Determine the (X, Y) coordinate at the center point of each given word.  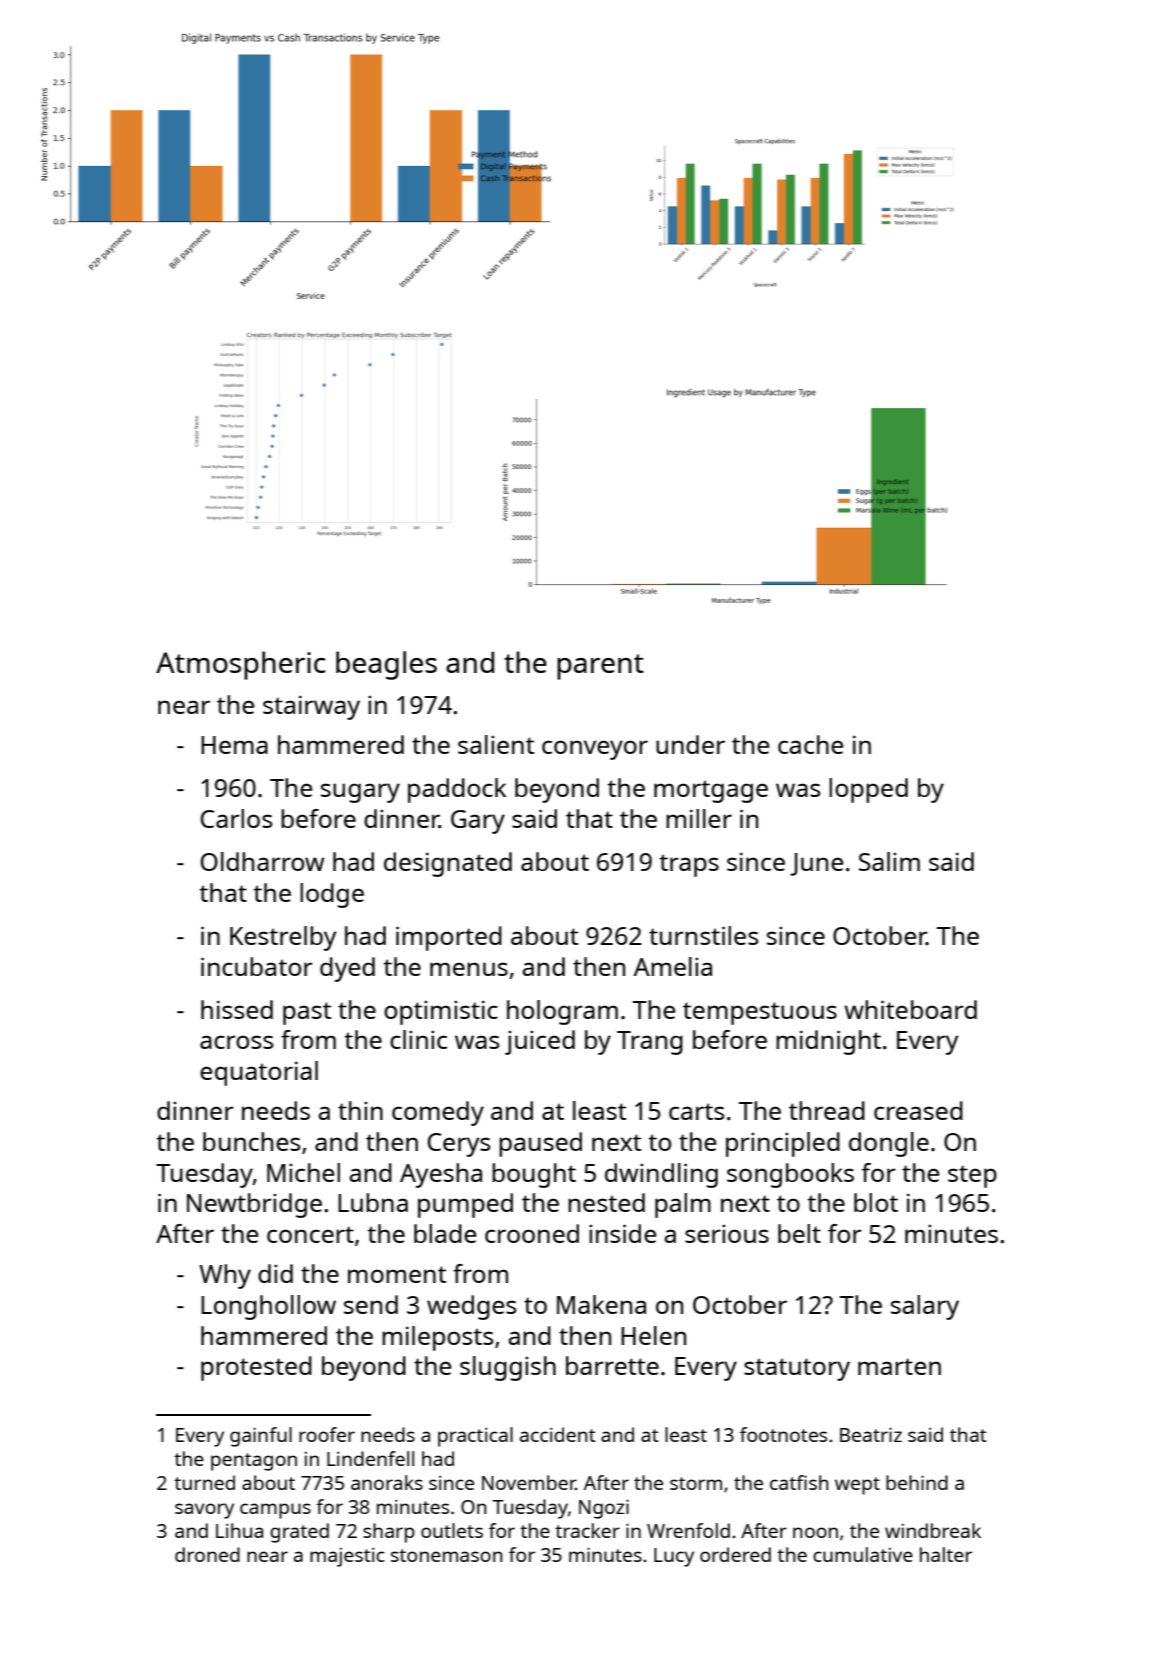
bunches (252, 1141)
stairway (311, 707)
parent (600, 667)
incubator (257, 966)
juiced (540, 1042)
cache (810, 744)
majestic (347, 1557)
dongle (889, 1144)
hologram (562, 1012)
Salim (889, 861)
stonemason (446, 1555)
